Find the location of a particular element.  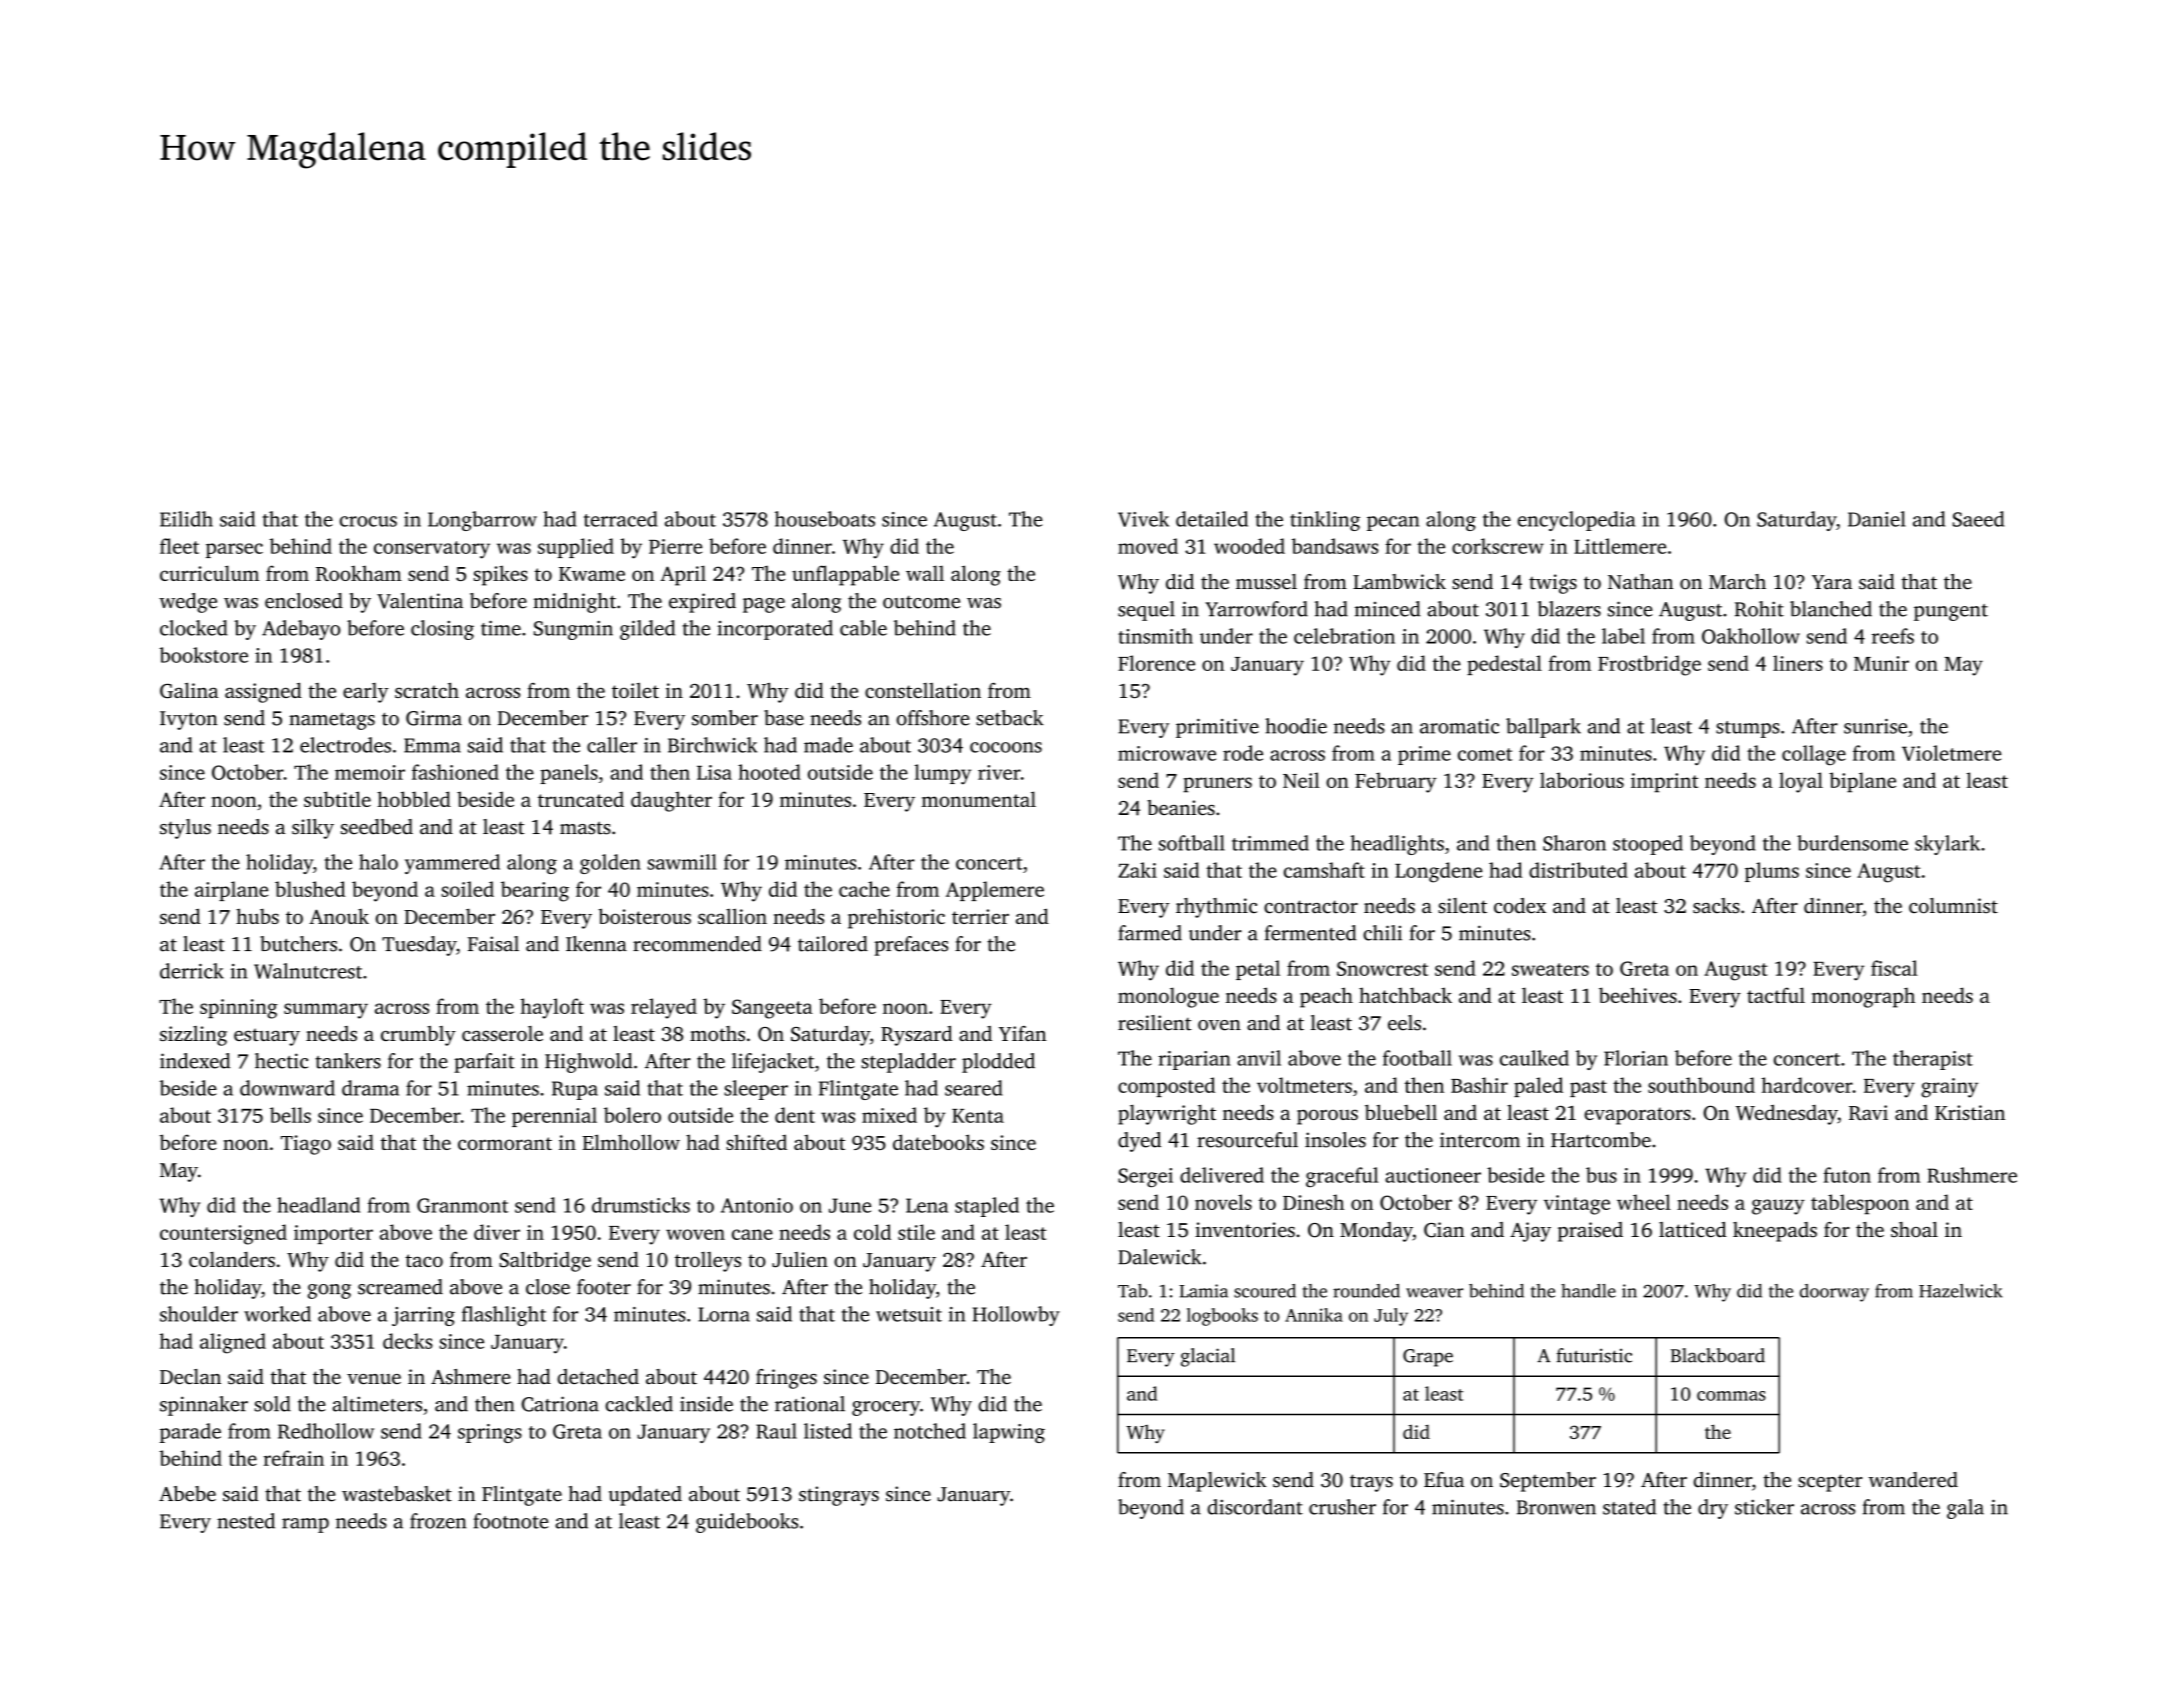

hayloft is located at coordinates (552, 1008).
